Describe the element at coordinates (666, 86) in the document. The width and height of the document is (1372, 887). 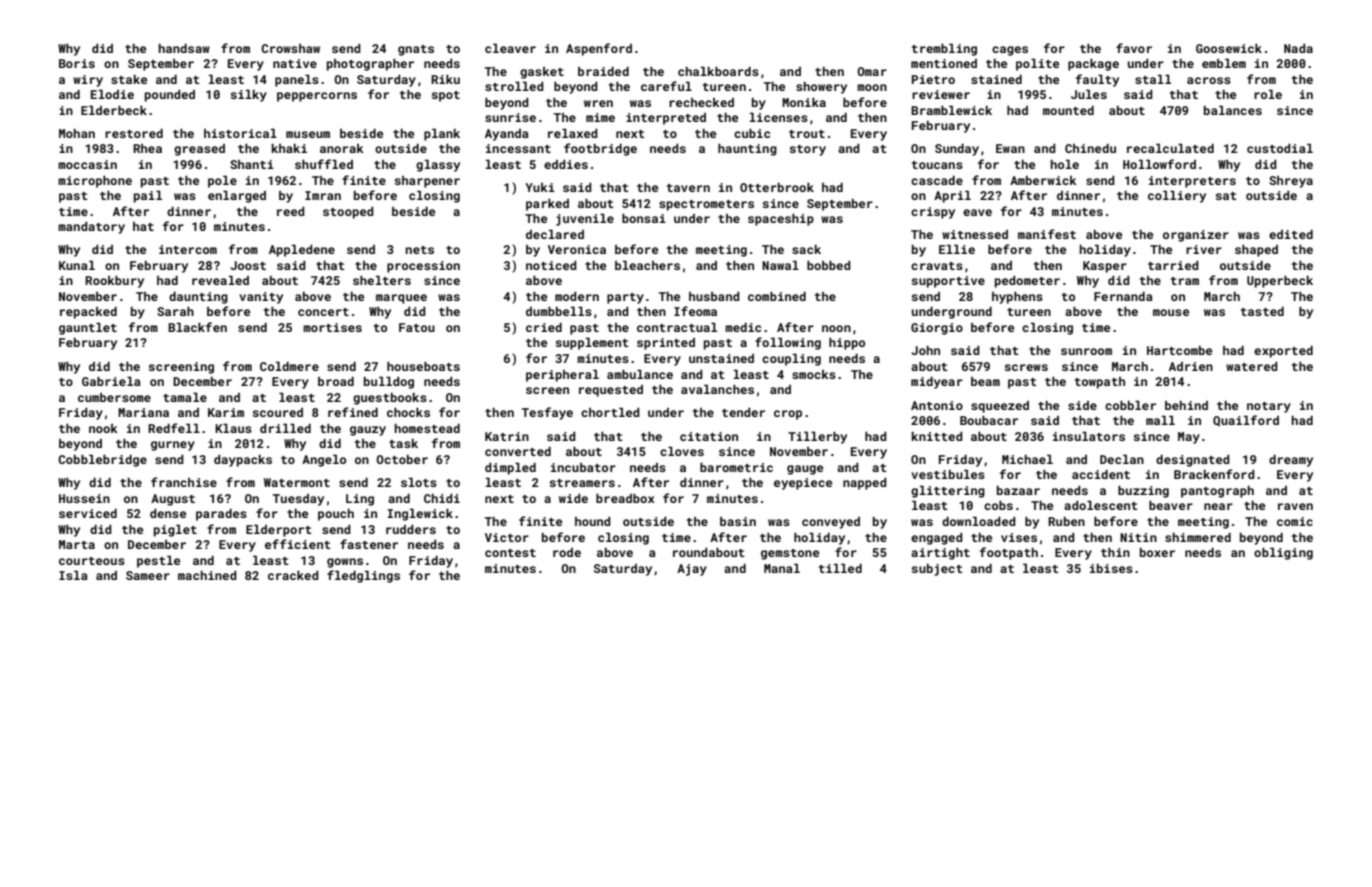
I see `careful` at that location.
